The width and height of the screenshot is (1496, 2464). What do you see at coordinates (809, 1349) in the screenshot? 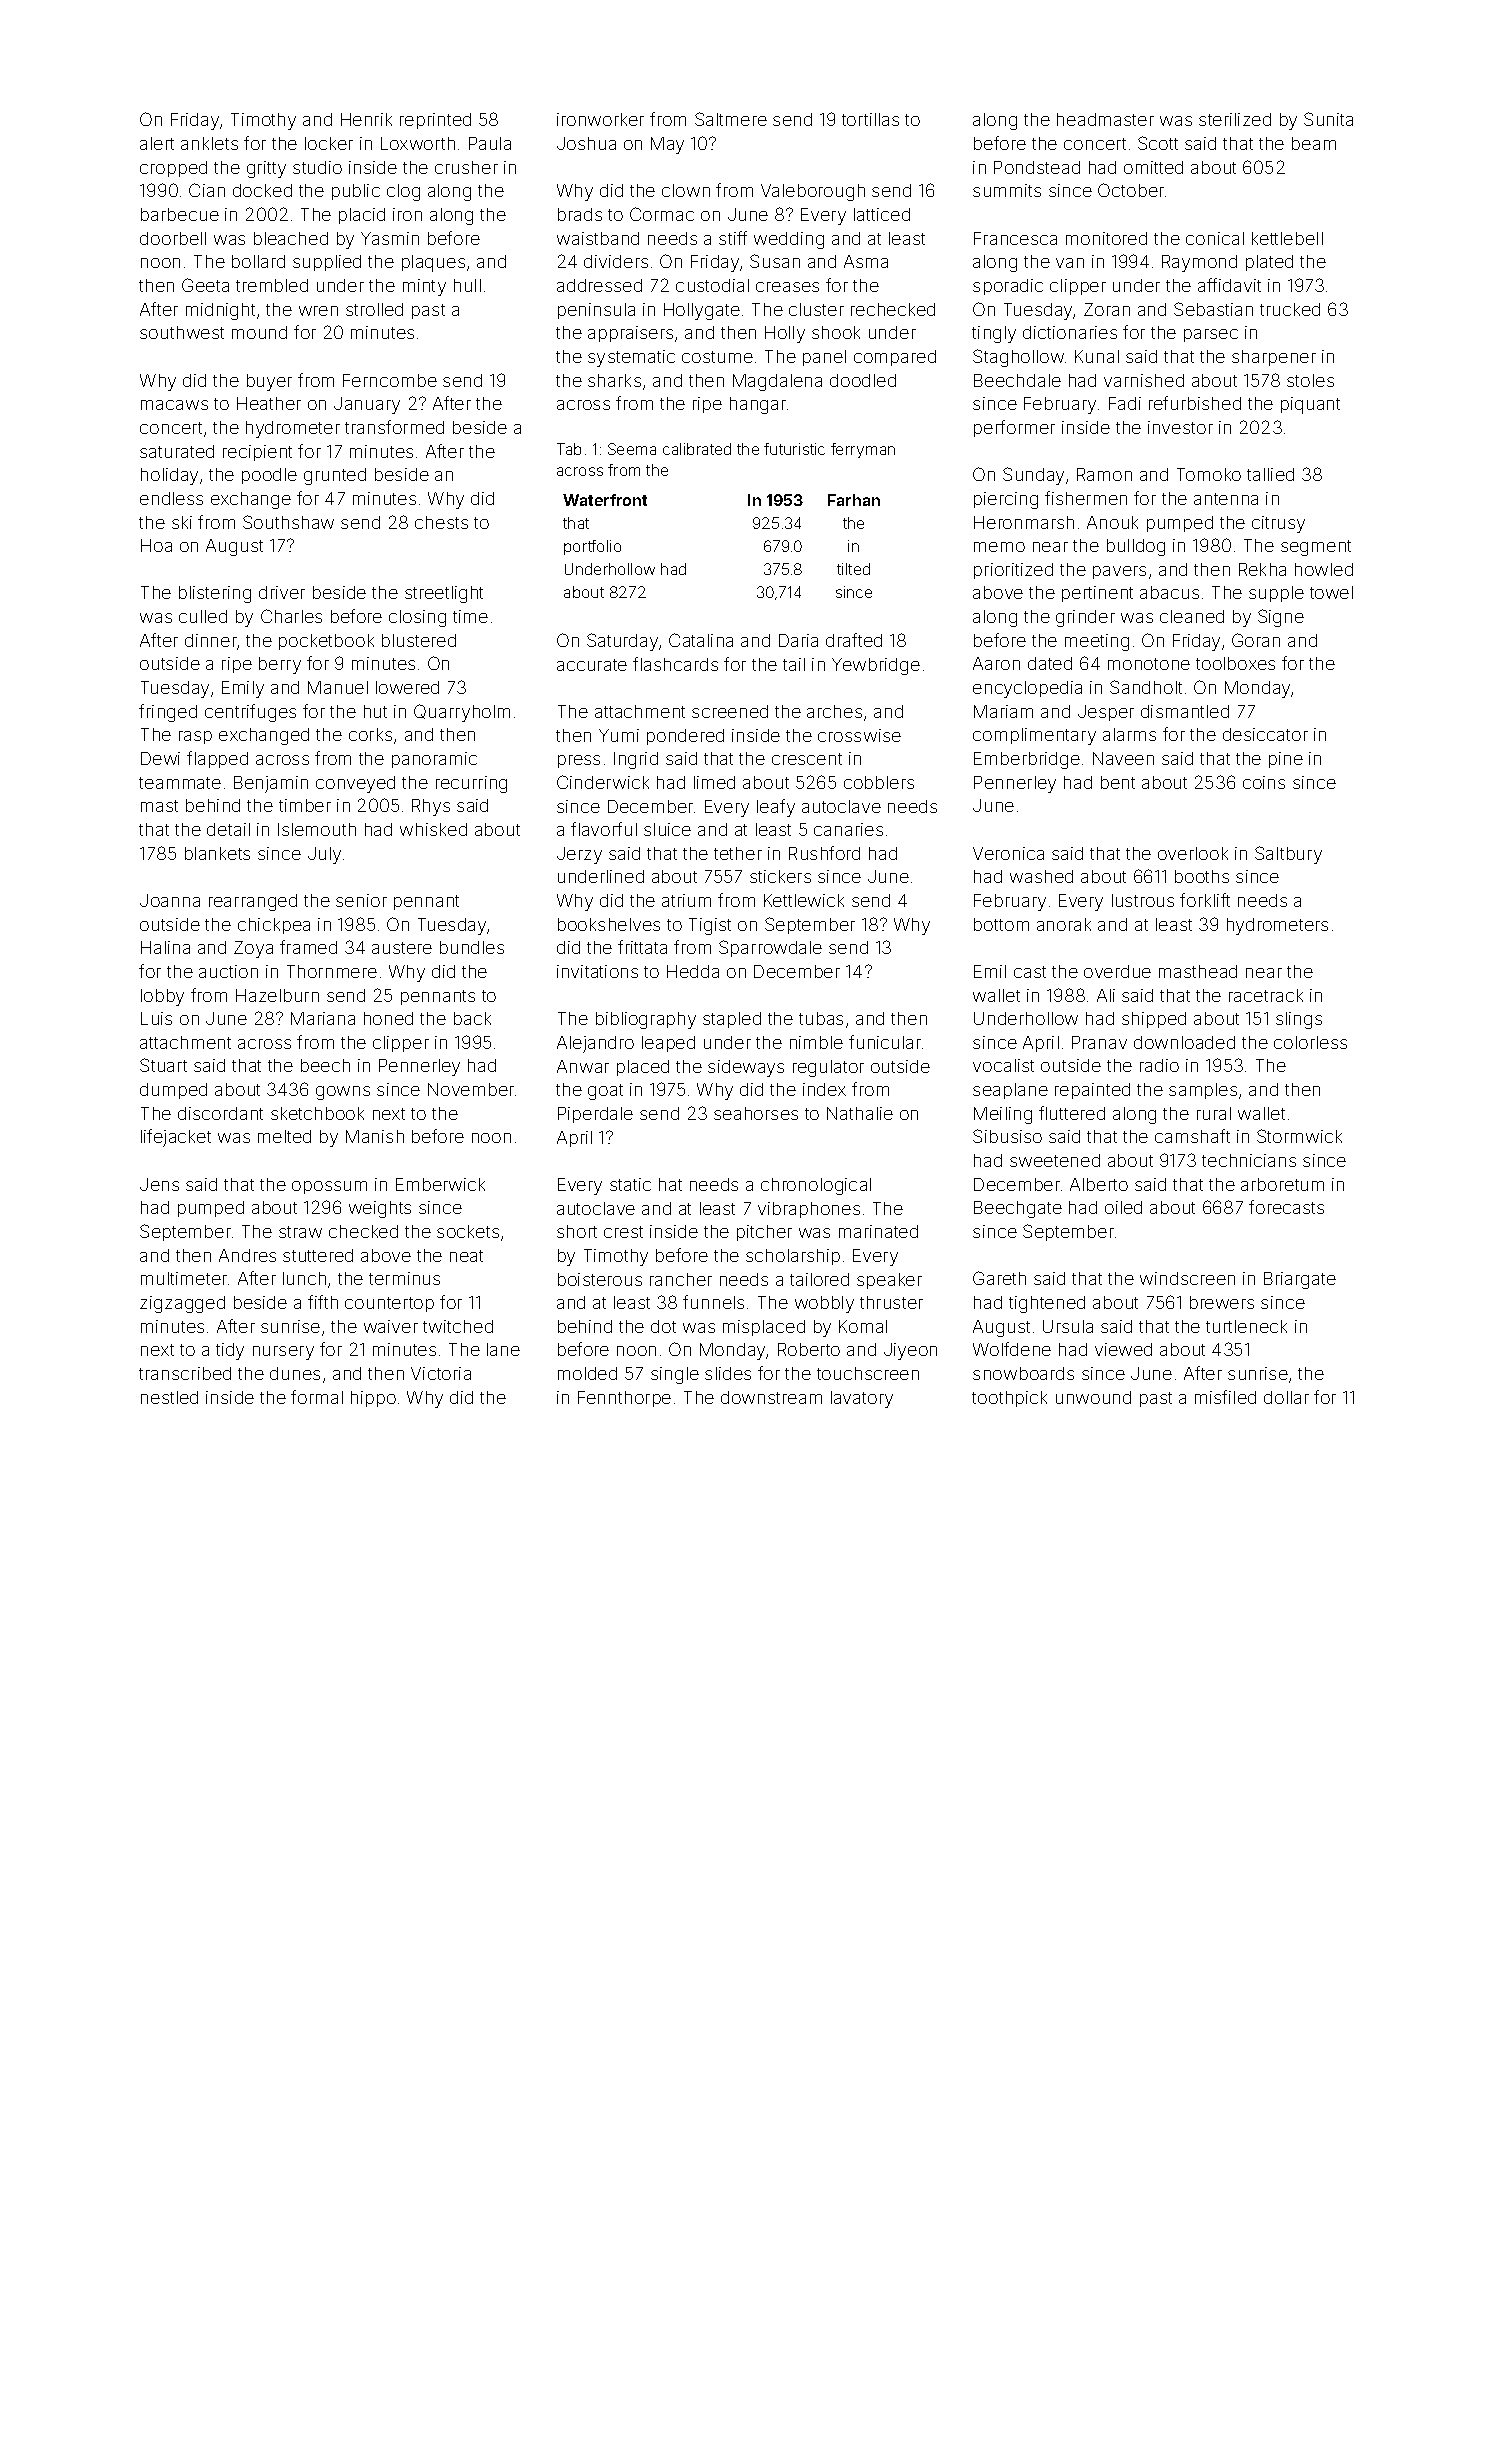
I see `Roberto` at bounding box center [809, 1349].
